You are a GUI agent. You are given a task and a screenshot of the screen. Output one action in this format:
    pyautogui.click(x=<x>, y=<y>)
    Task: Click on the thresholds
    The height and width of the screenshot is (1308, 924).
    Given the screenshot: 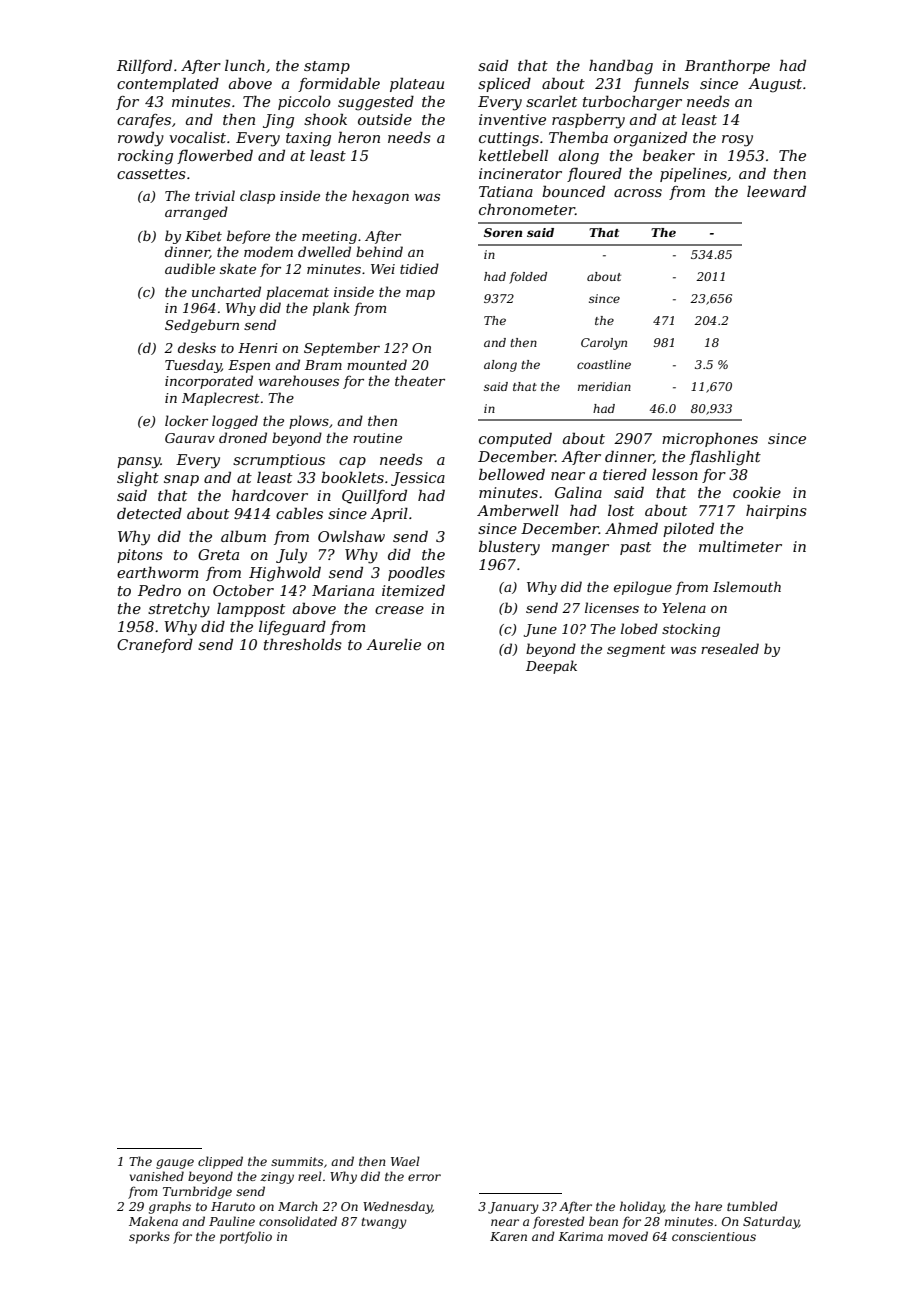 What is the action you would take?
    pyautogui.click(x=303, y=644)
